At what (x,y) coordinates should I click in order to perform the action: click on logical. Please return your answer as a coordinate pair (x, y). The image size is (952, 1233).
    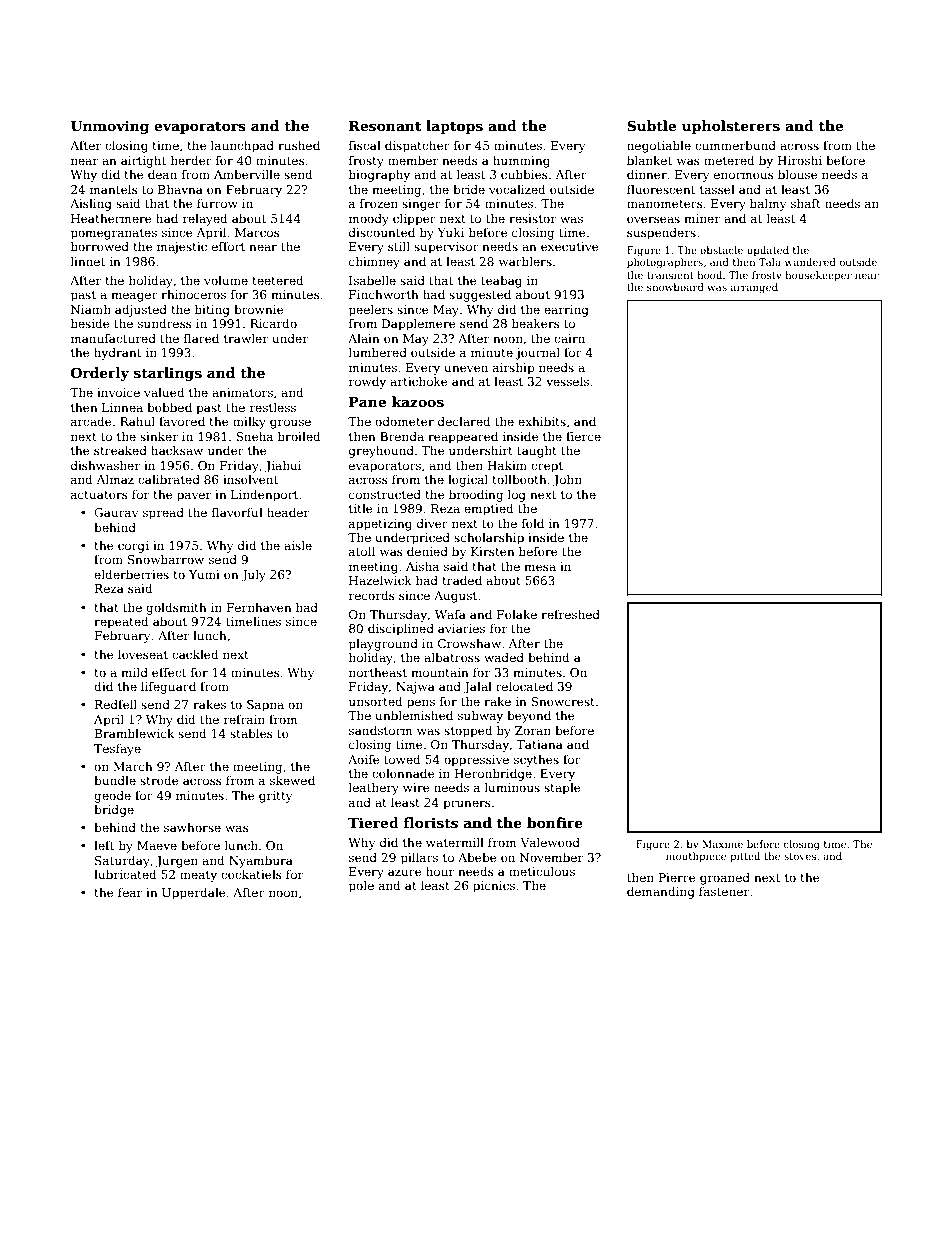
    Looking at the image, I should click on (468, 480).
